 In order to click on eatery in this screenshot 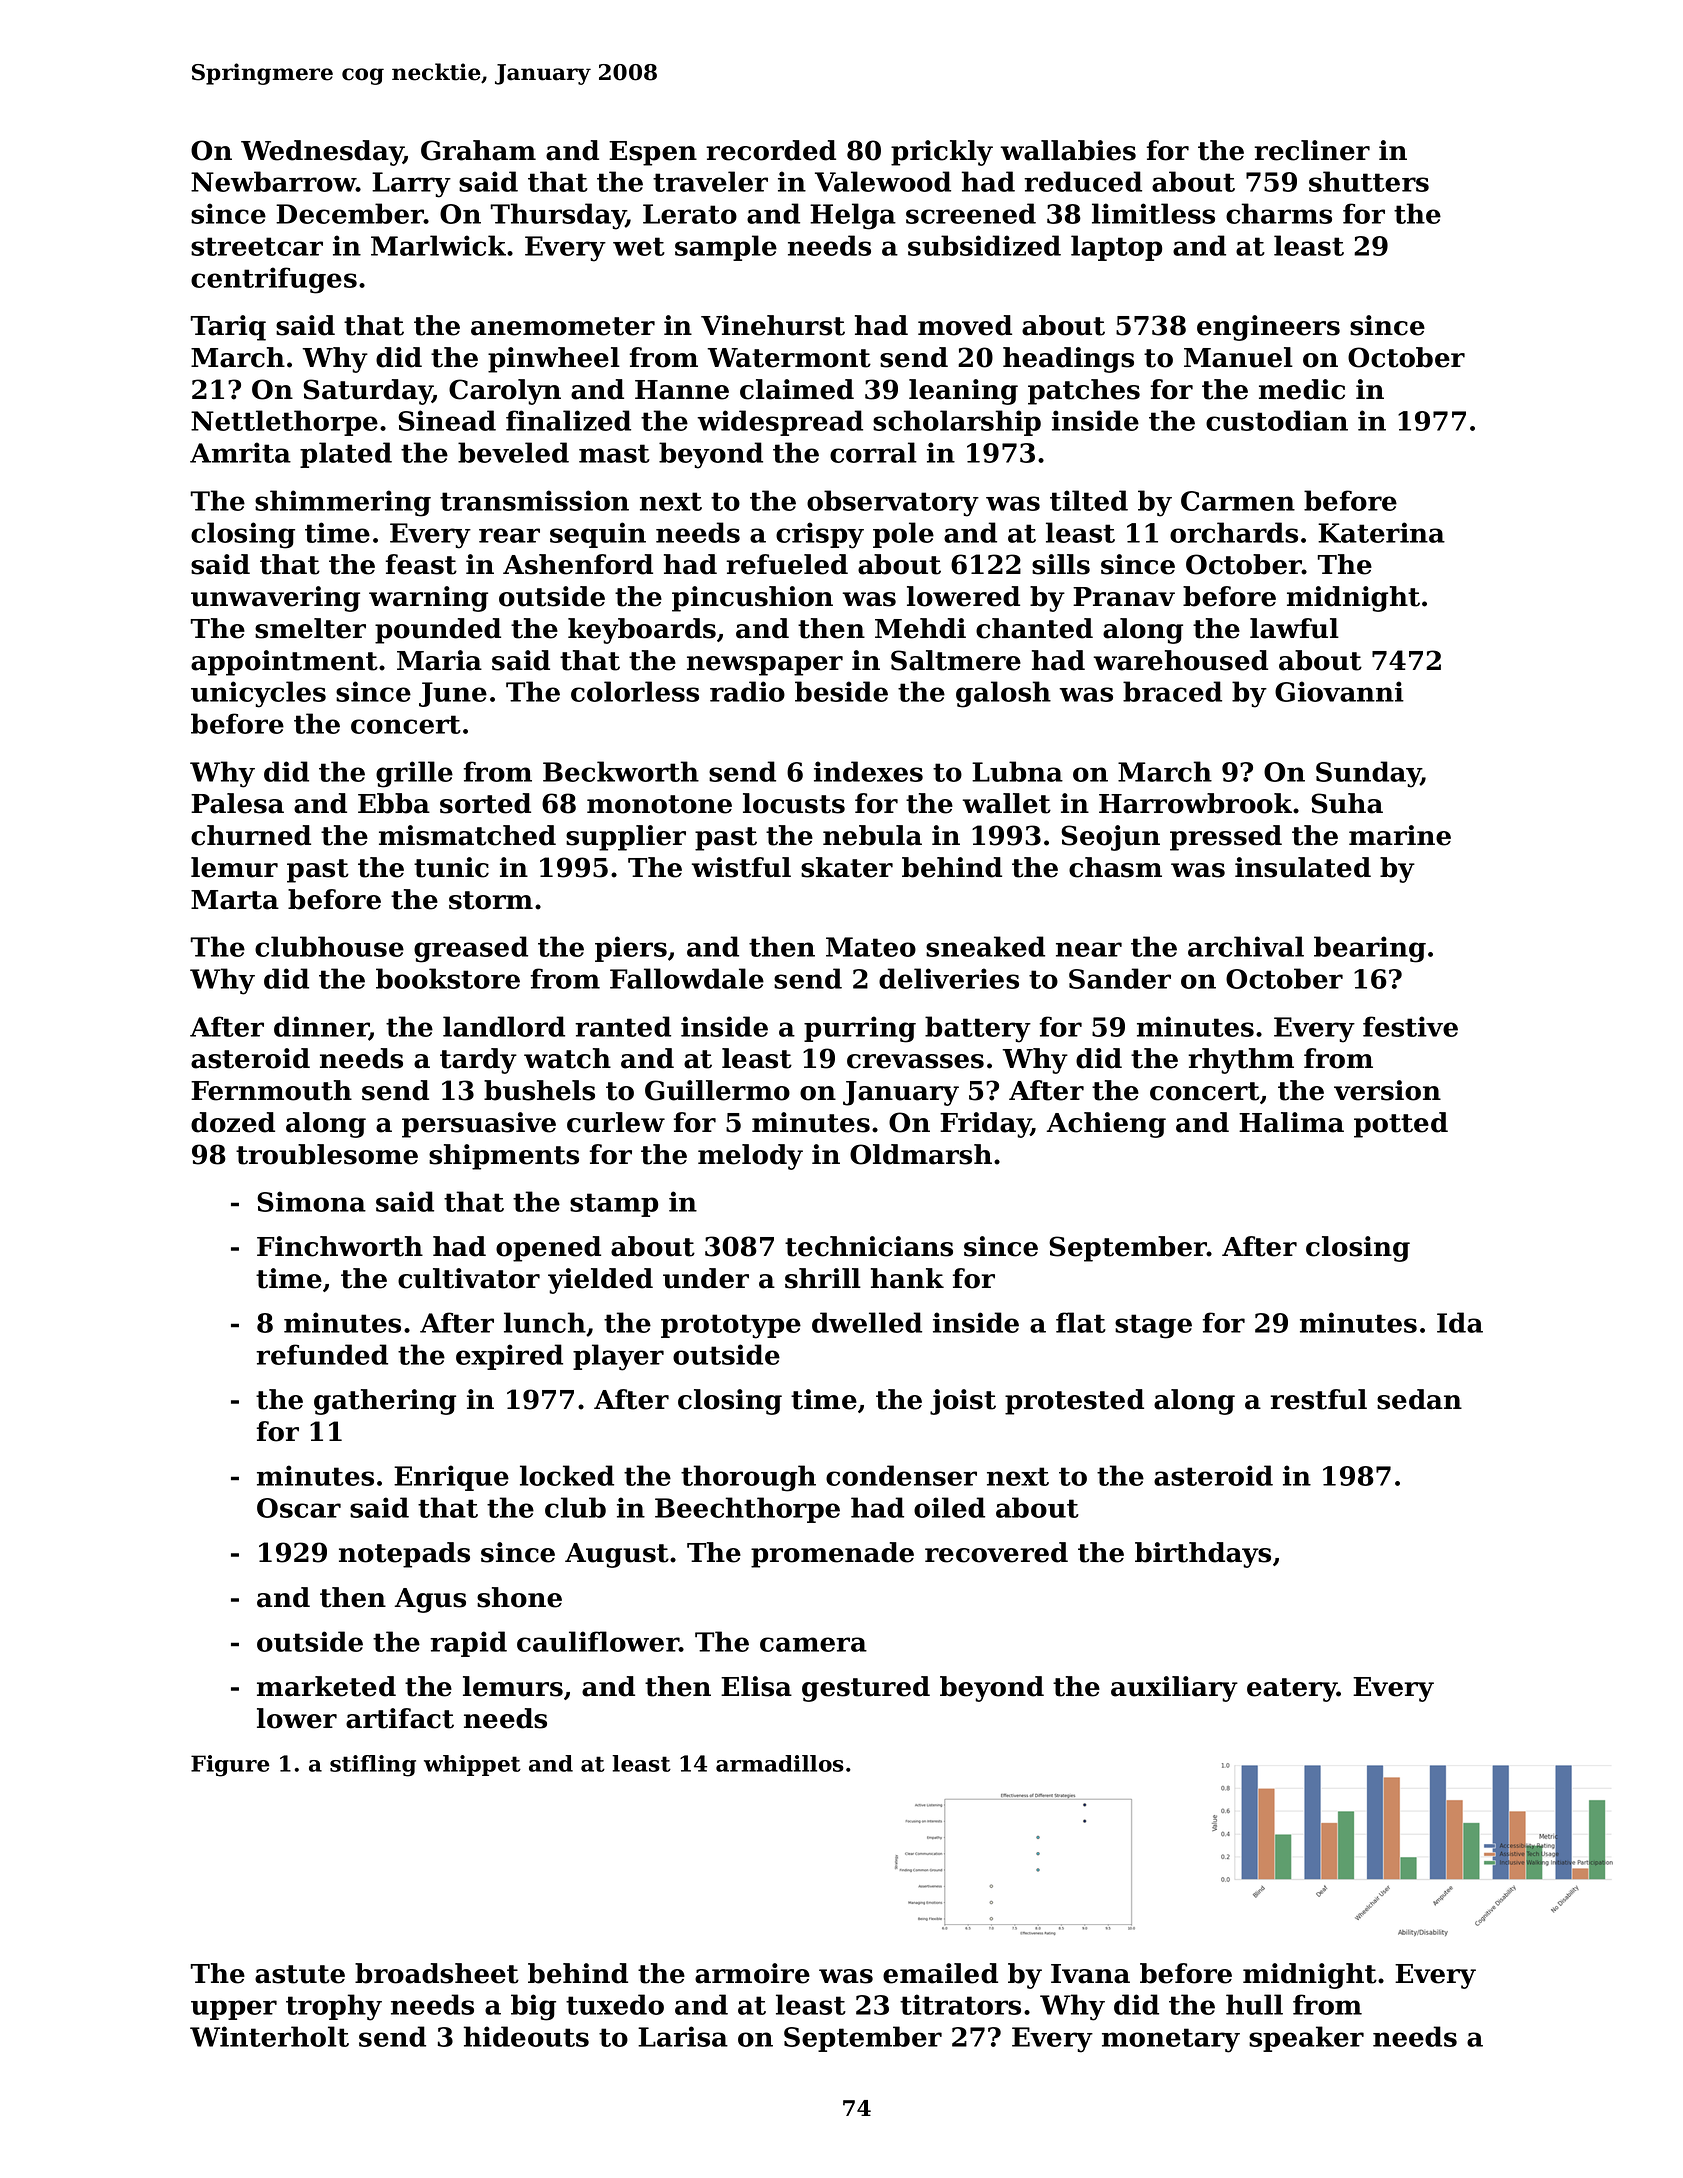, I will do `click(1292, 1690)`.
